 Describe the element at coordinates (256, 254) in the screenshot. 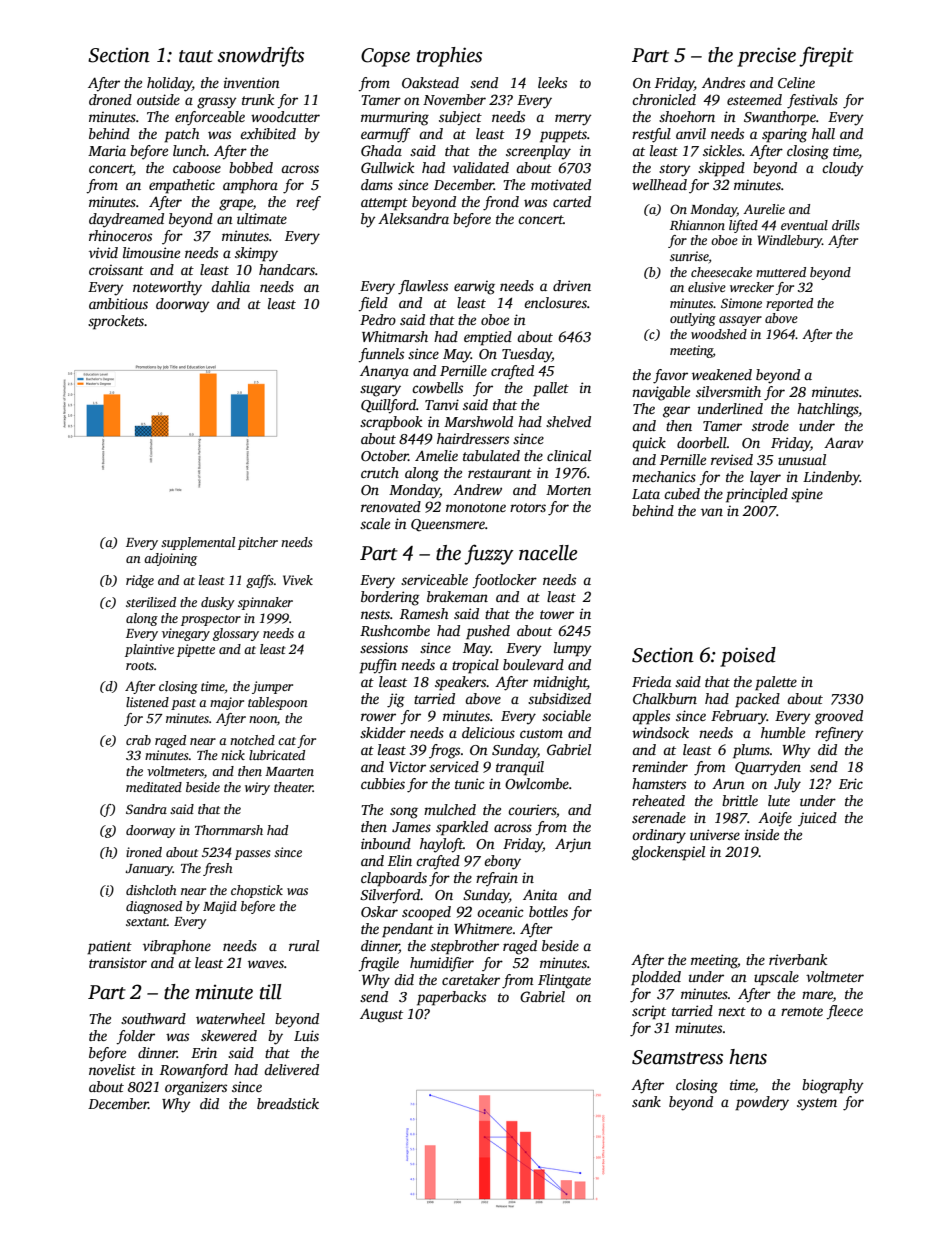

I see `skimpy` at that location.
